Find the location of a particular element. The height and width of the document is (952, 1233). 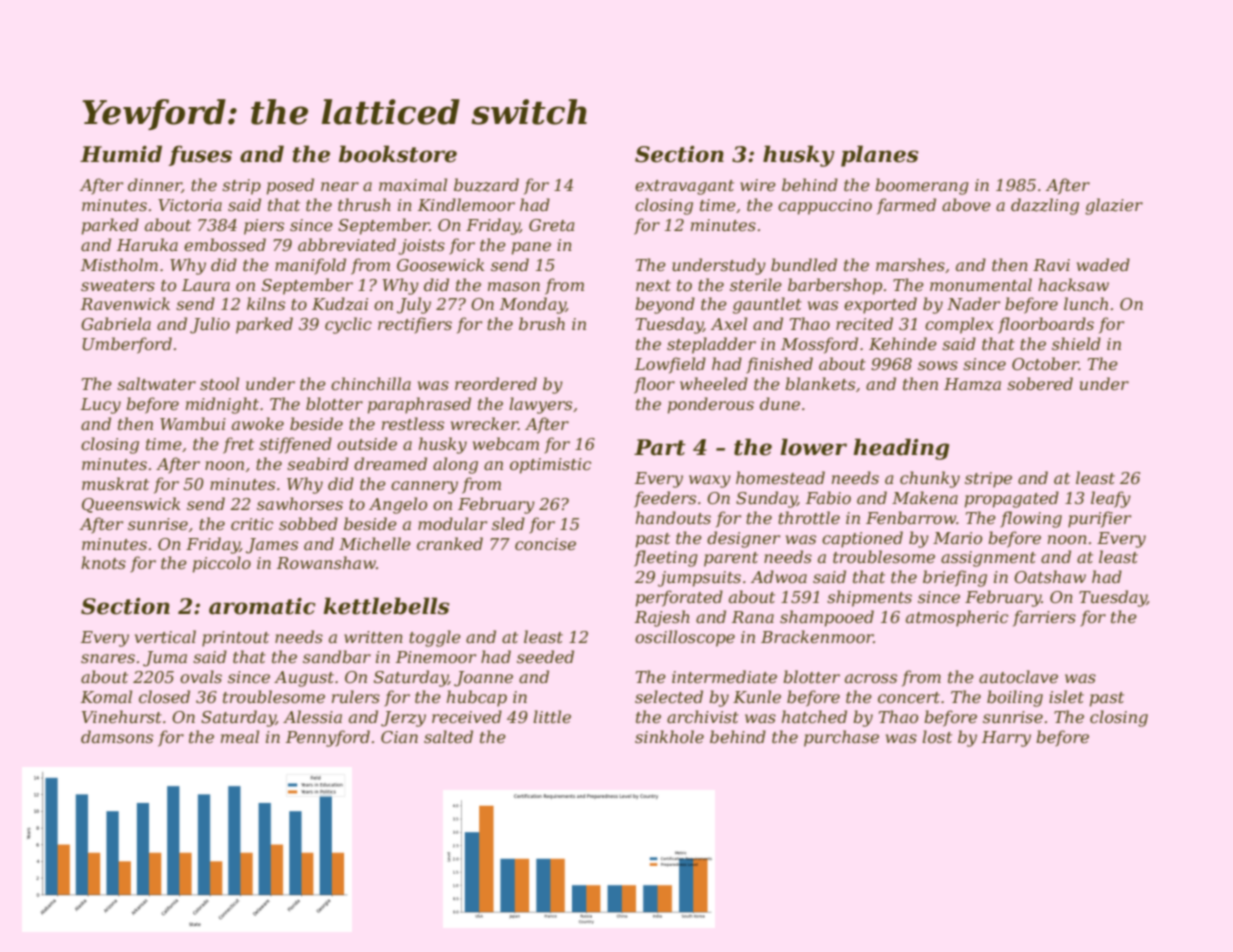

chinchilla is located at coordinates (371, 383).
